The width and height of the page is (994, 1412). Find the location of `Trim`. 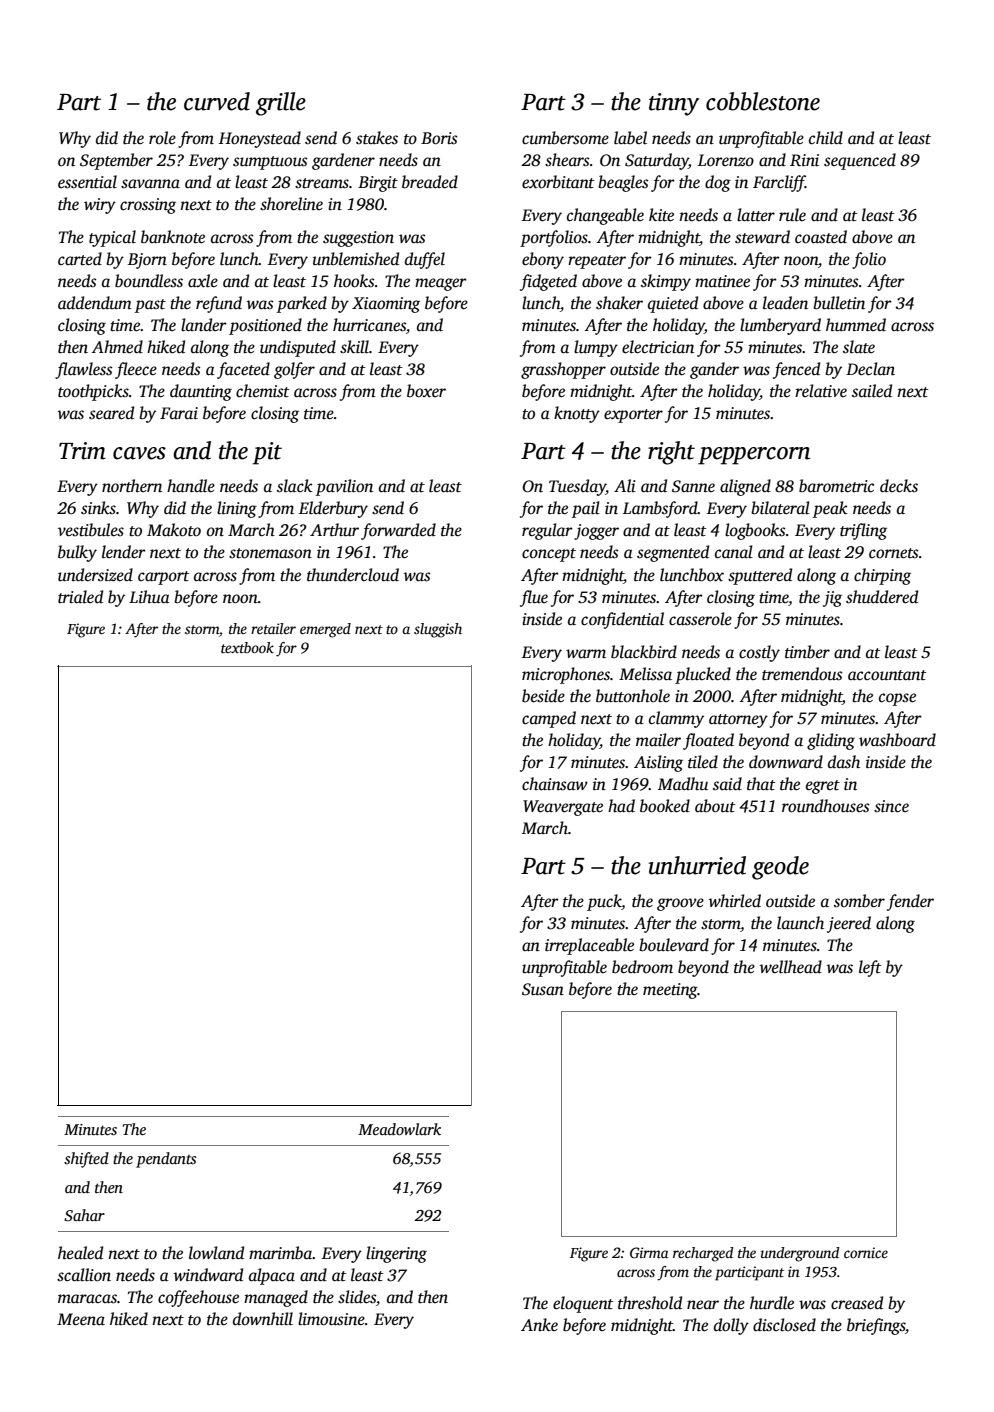

Trim is located at coordinates (82, 451).
